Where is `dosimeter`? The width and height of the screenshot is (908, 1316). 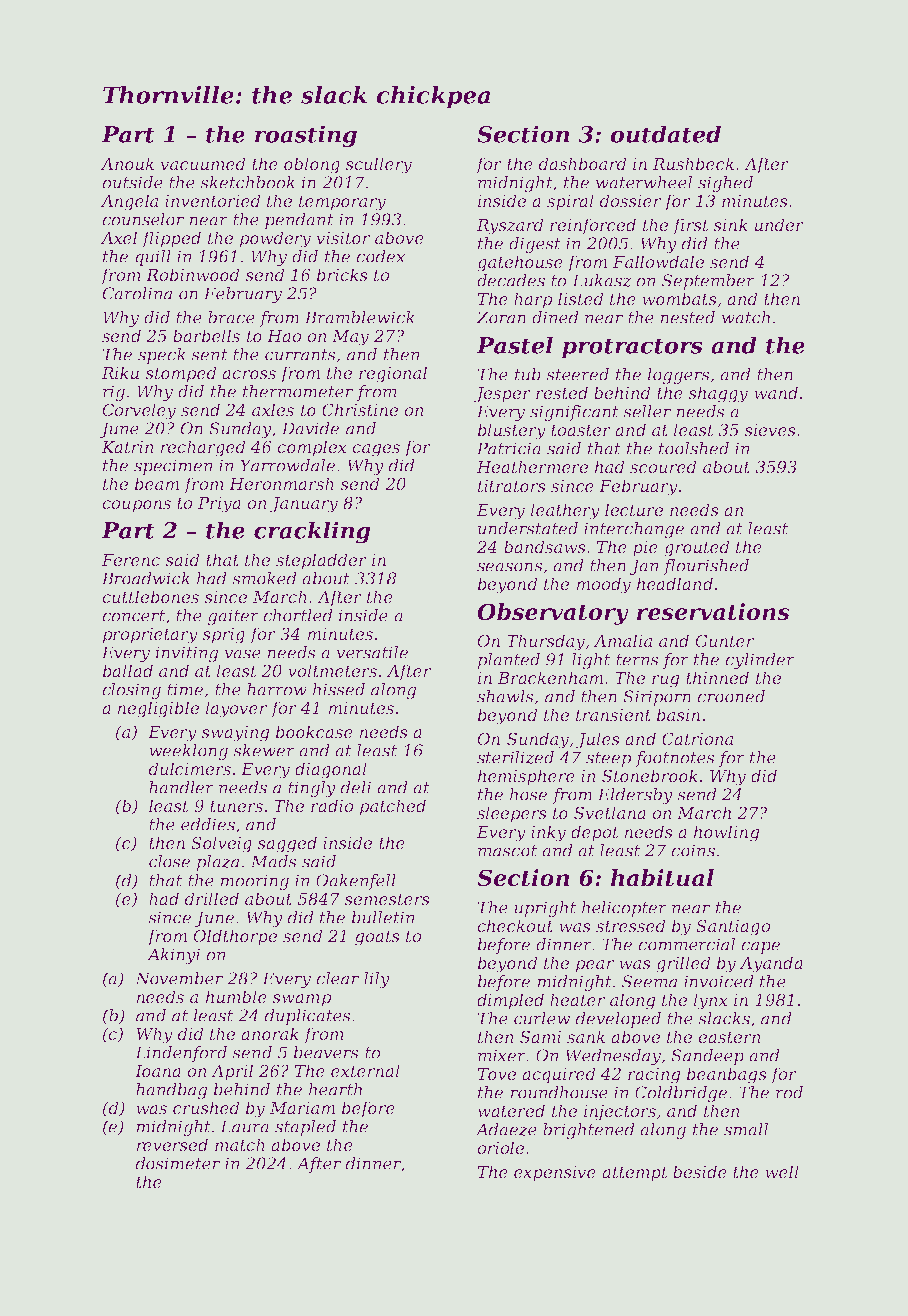
dosimeter is located at coordinates (178, 1163).
